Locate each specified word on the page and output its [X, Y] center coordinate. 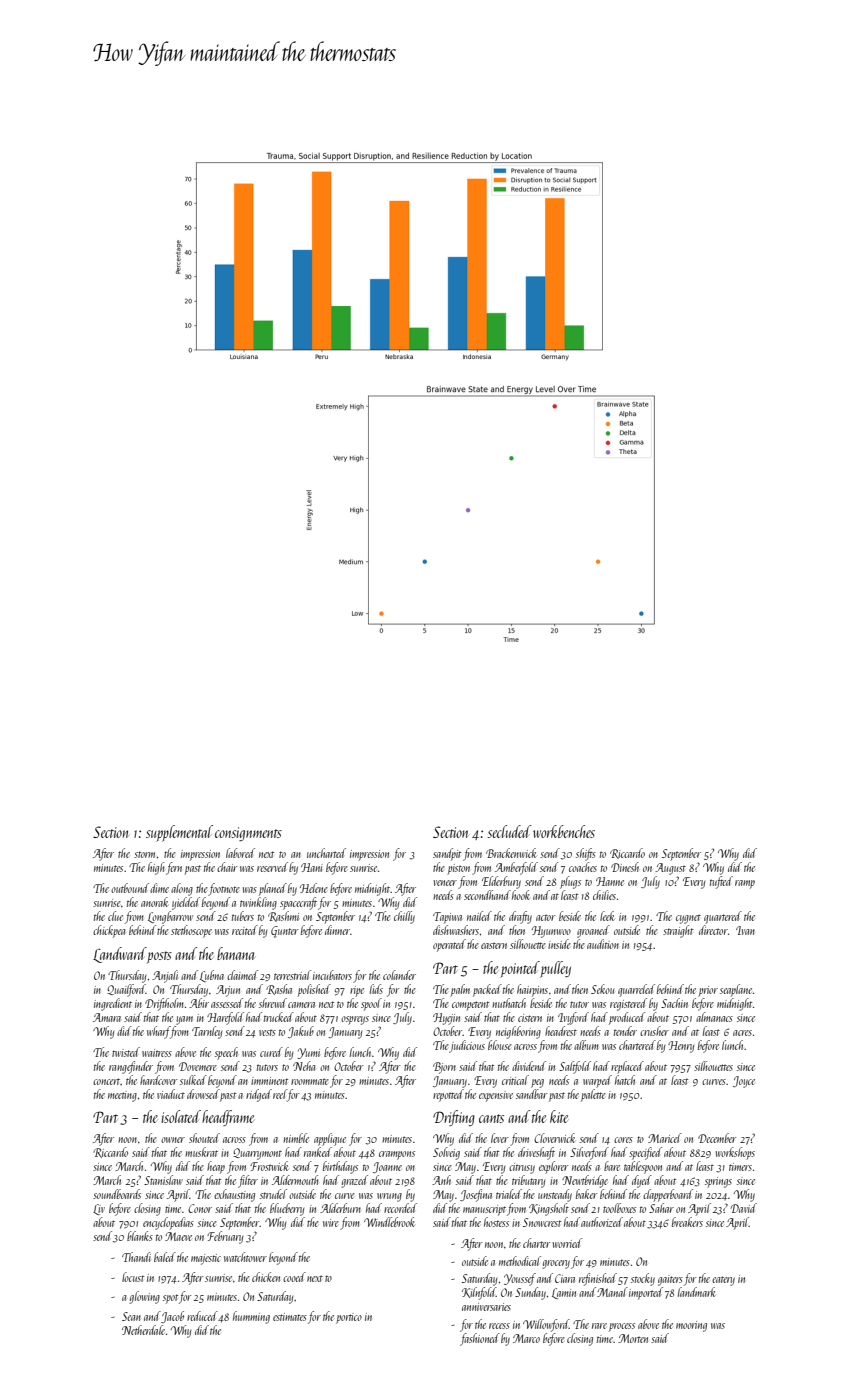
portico [349, 1318]
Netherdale [143, 1330]
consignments [248, 834]
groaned [593, 931]
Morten [633, 1338]
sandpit [447, 854]
